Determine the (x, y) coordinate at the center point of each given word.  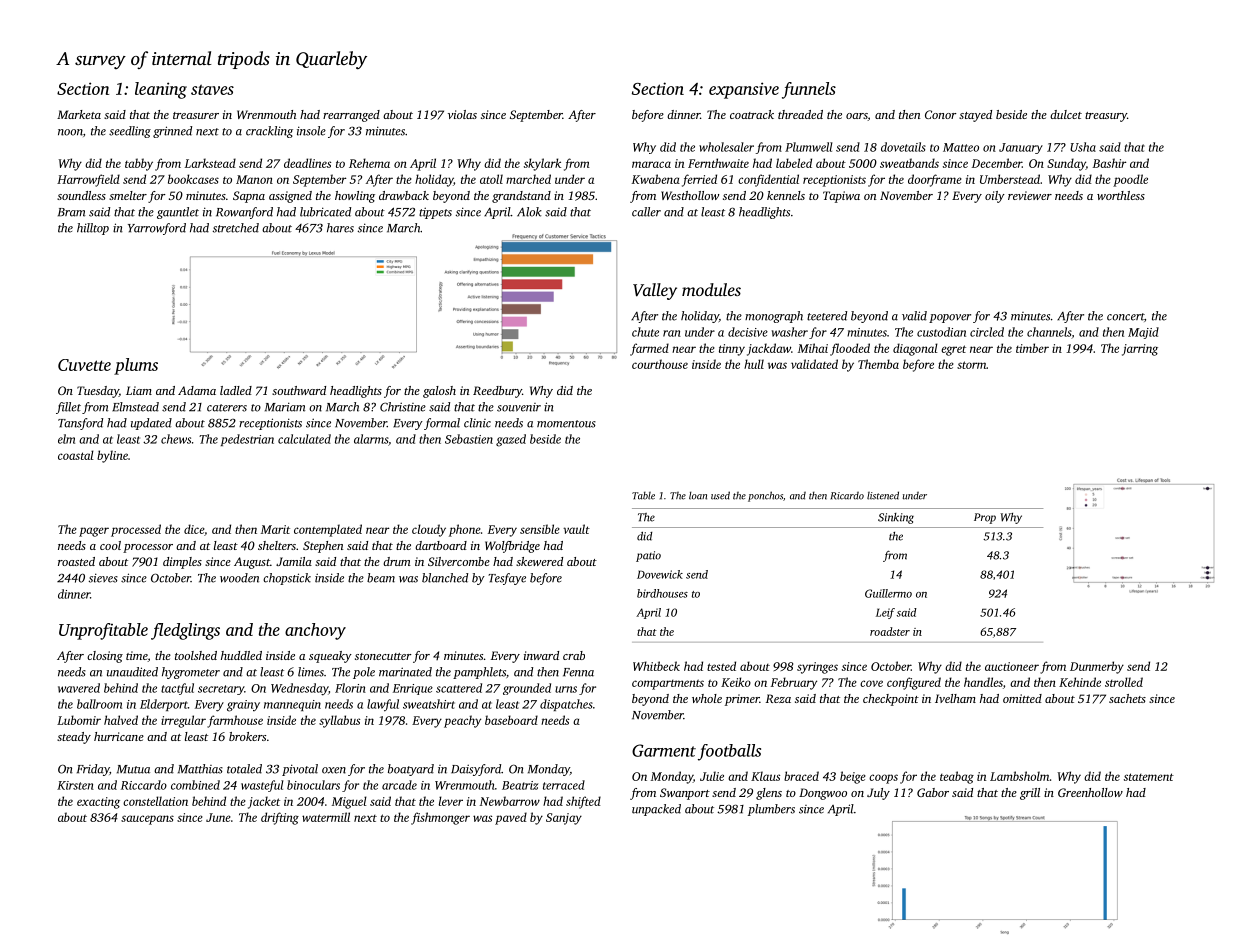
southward (299, 390)
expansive (744, 90)
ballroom (99, 704)
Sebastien (469, 439)
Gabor (933, 792)
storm (971, 365)
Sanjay (564, 819)
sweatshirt (429, 704)
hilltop (93, 229)
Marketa (79, 114)
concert (1125, 317)
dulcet (1066, 114)
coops (883, 779)
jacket (264, 802)
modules (711, 289)
